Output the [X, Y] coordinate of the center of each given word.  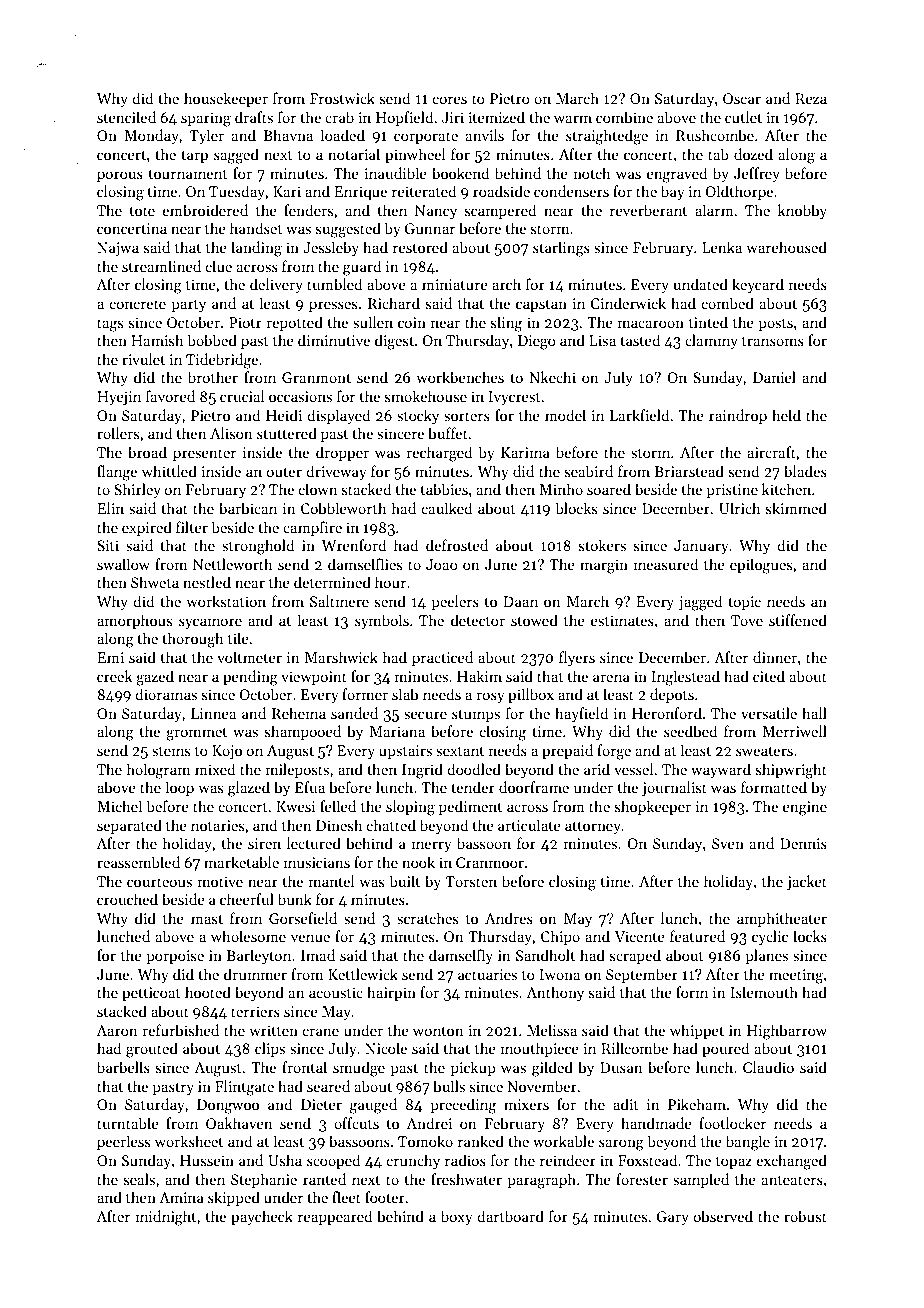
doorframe [534, 787]
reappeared [335, 1217]
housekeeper [226, 99]
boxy [456, 1217]
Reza [811, 98]
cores [450, 100]
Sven [728, 843]
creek [115, 676]
